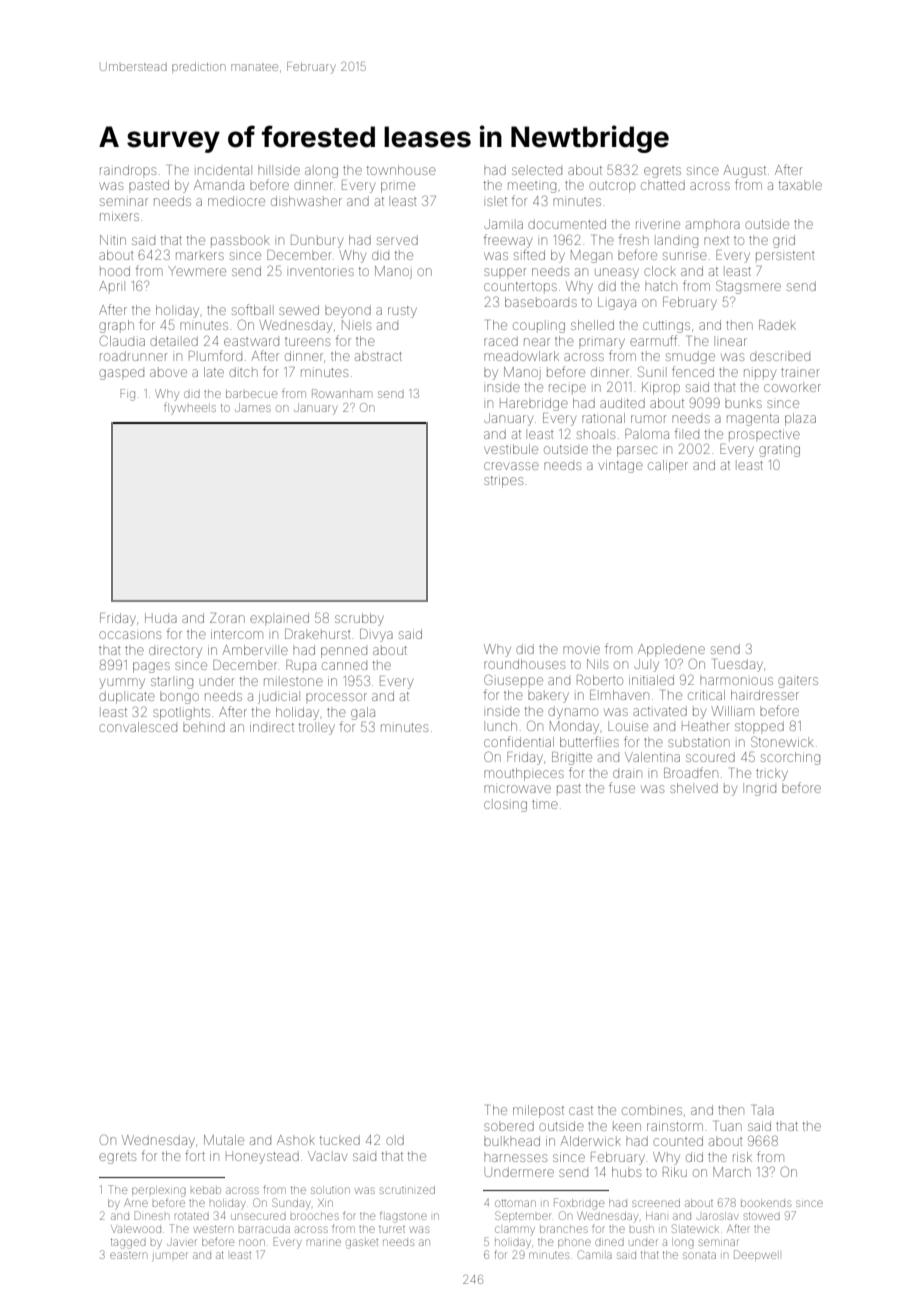 The width and height of the screenshot is (924, 1308). Describe the element at coordinates (545, 804) in the screenshot. I see `time` at that location.
